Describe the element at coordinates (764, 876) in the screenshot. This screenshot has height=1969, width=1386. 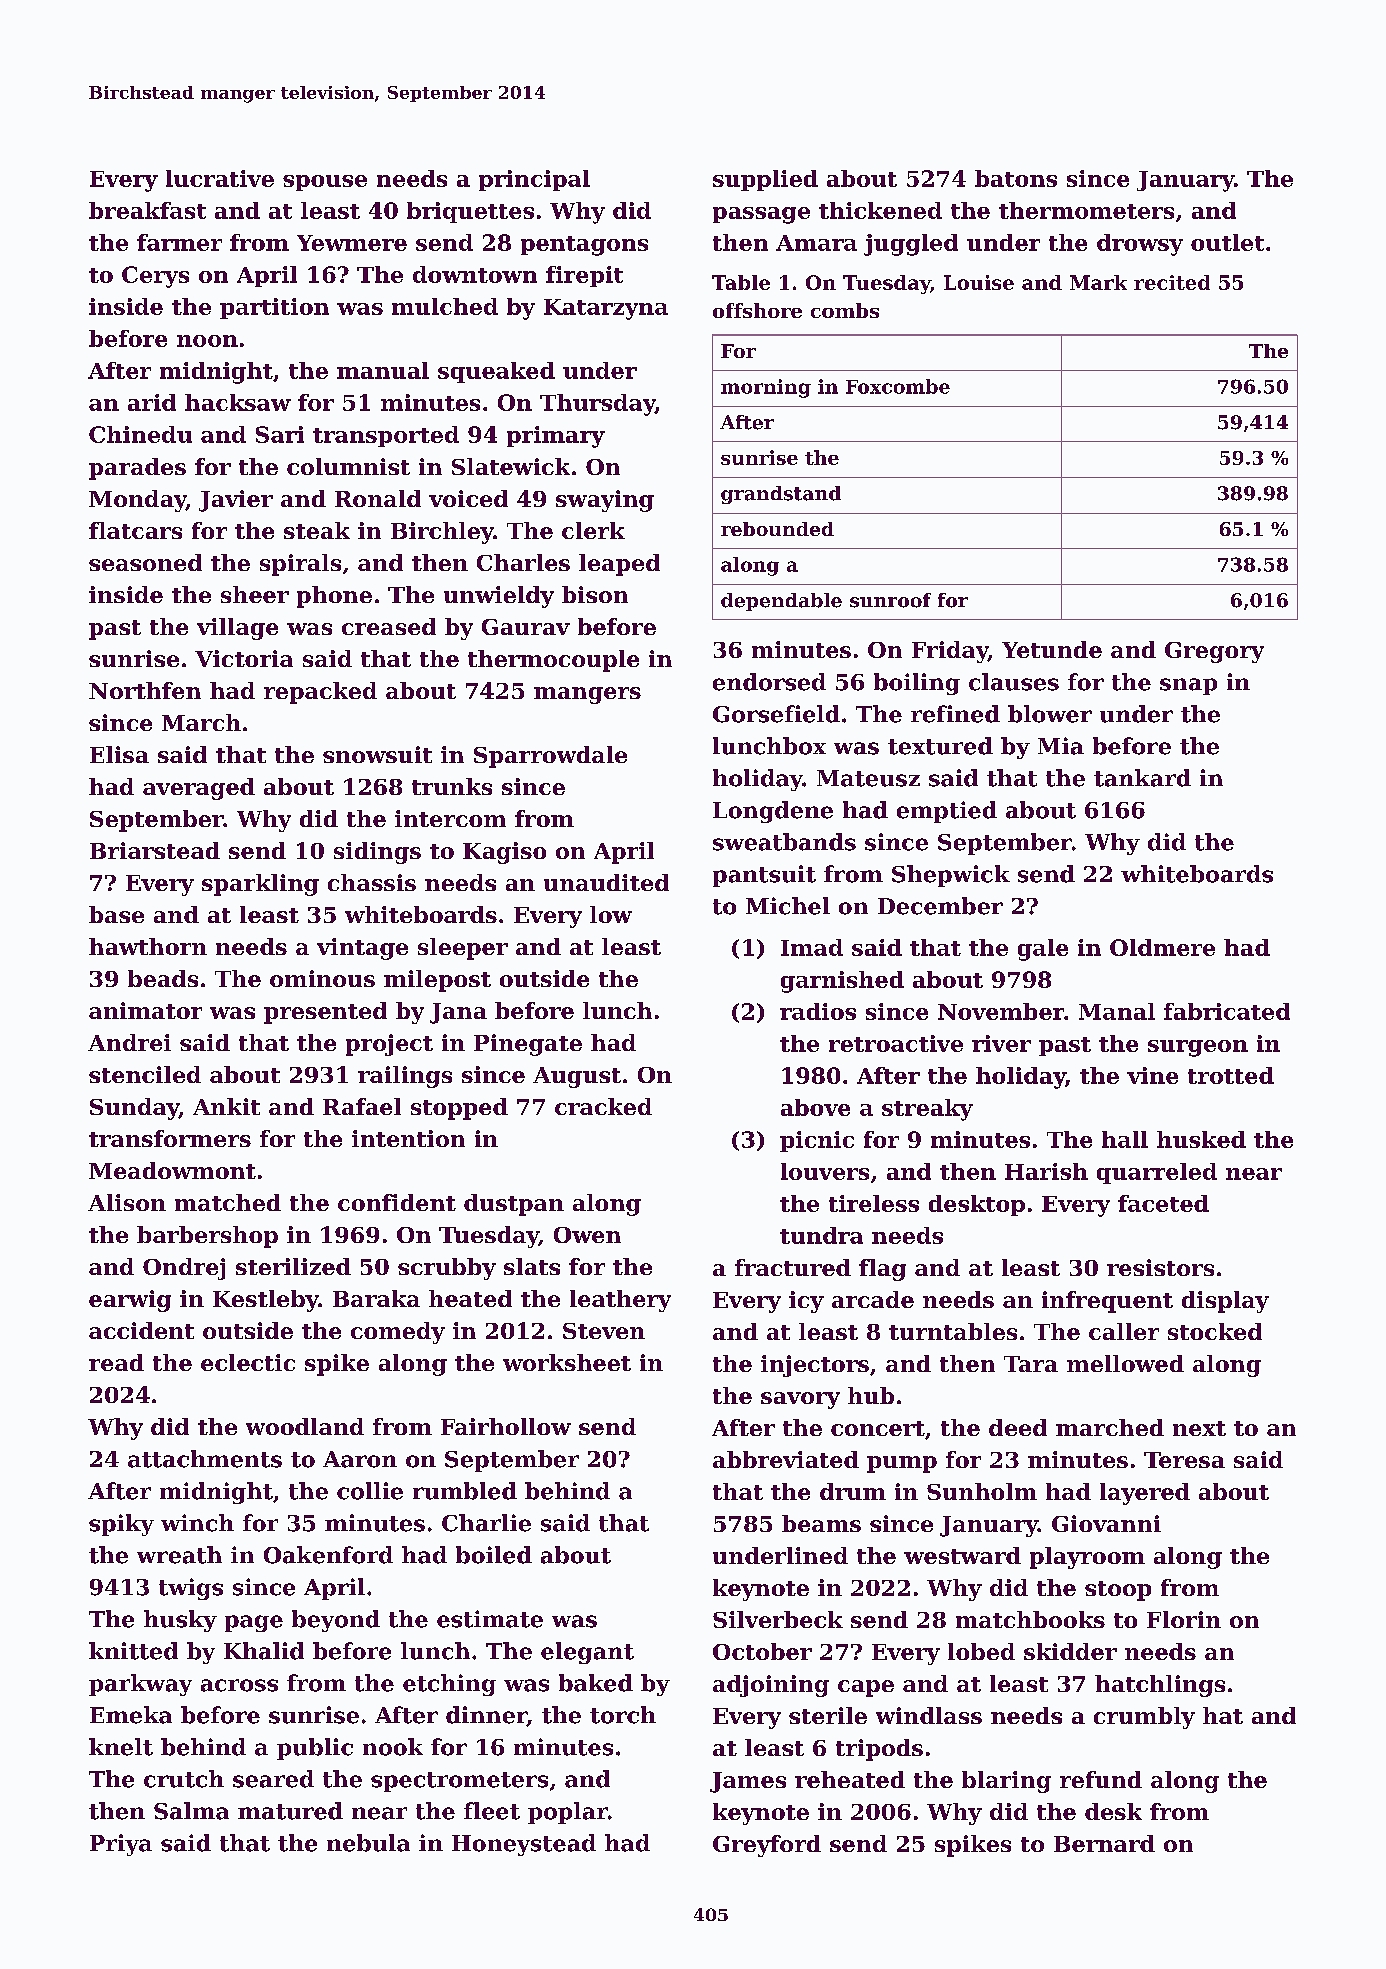
I see `pantsuit` at that location.
